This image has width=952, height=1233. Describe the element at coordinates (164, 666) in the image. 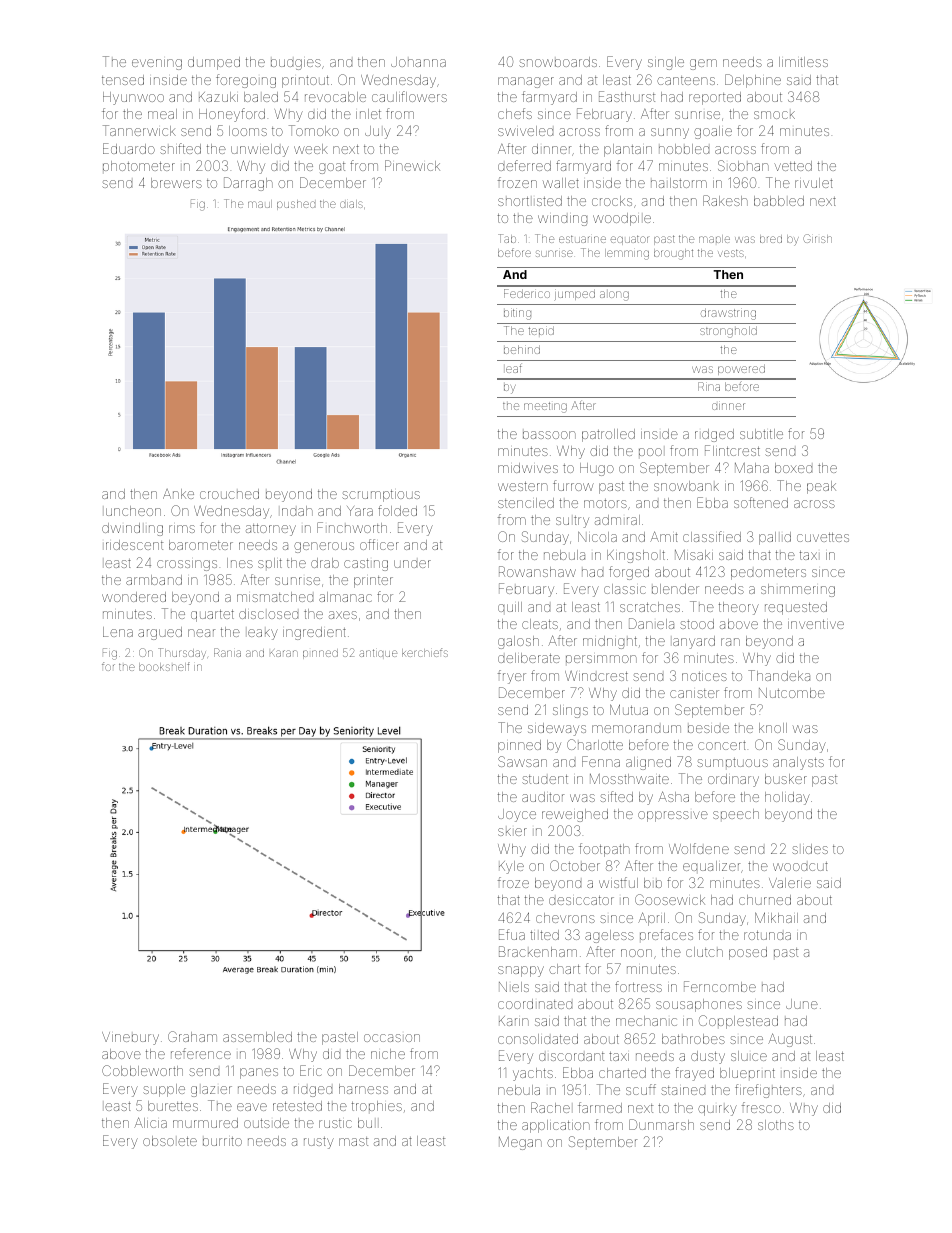

I see `bookshelf` at that location.
